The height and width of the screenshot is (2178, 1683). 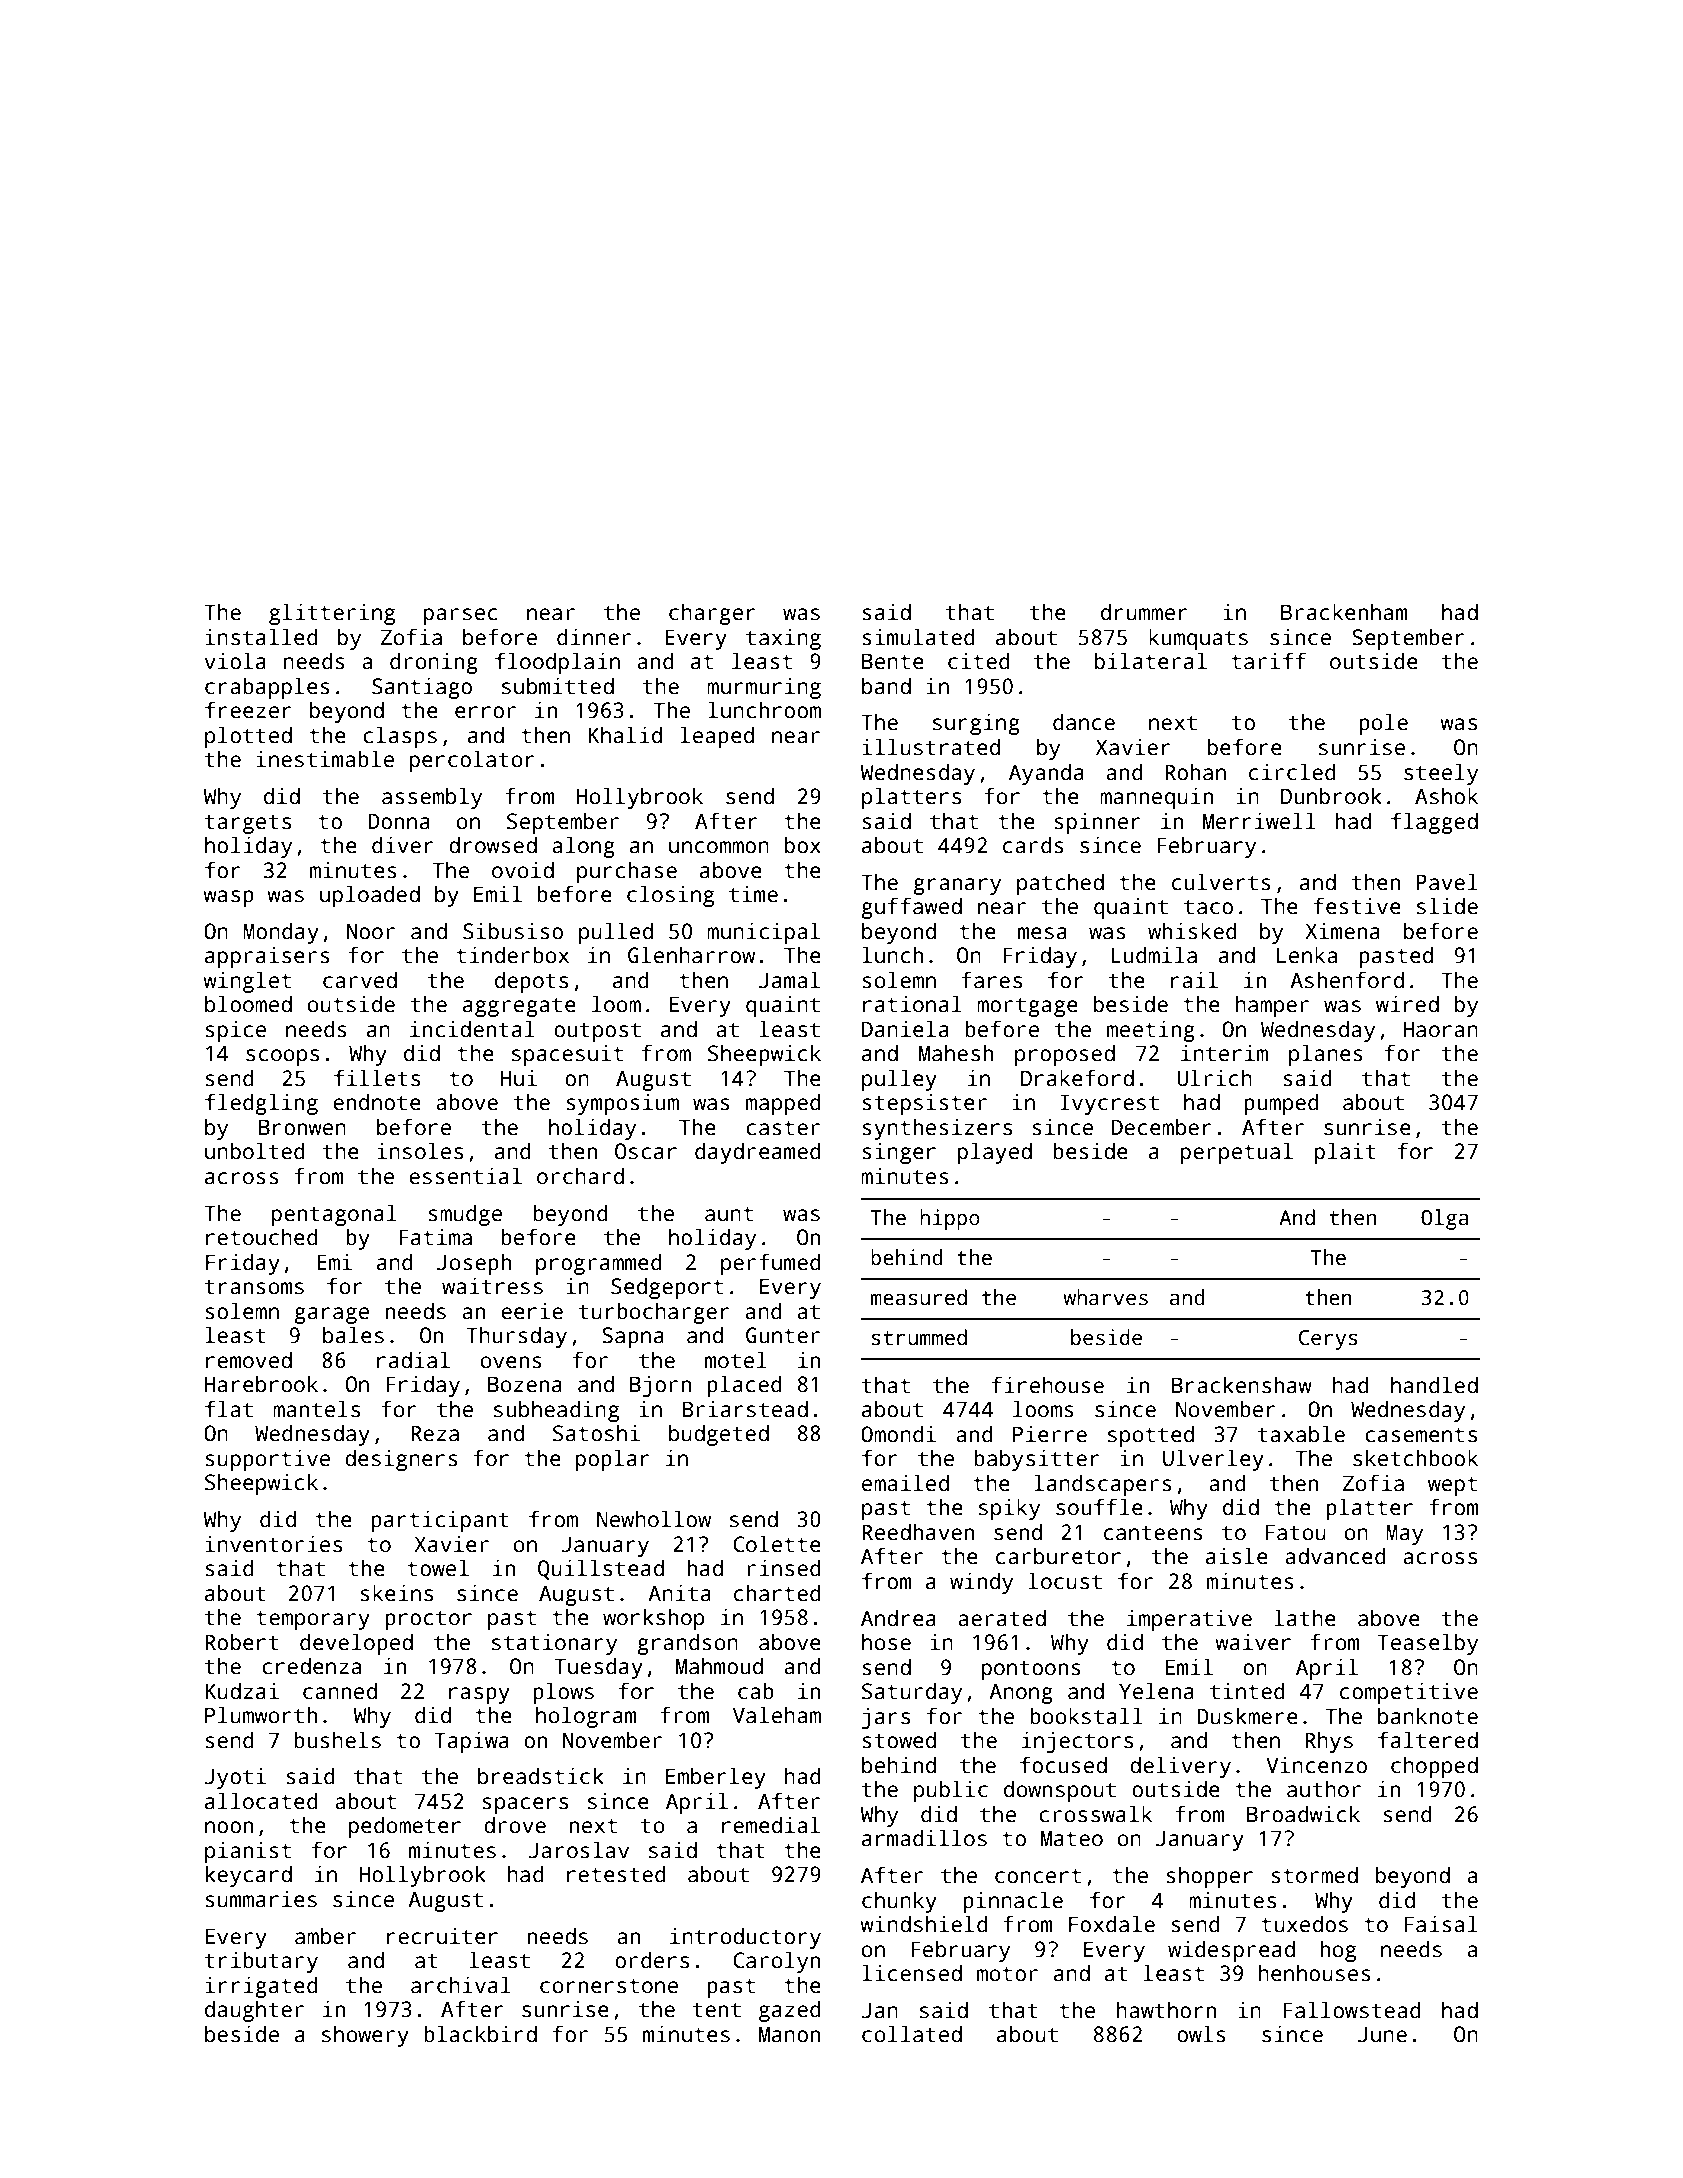 I want to click on installed, so click(x=261, y=637).
